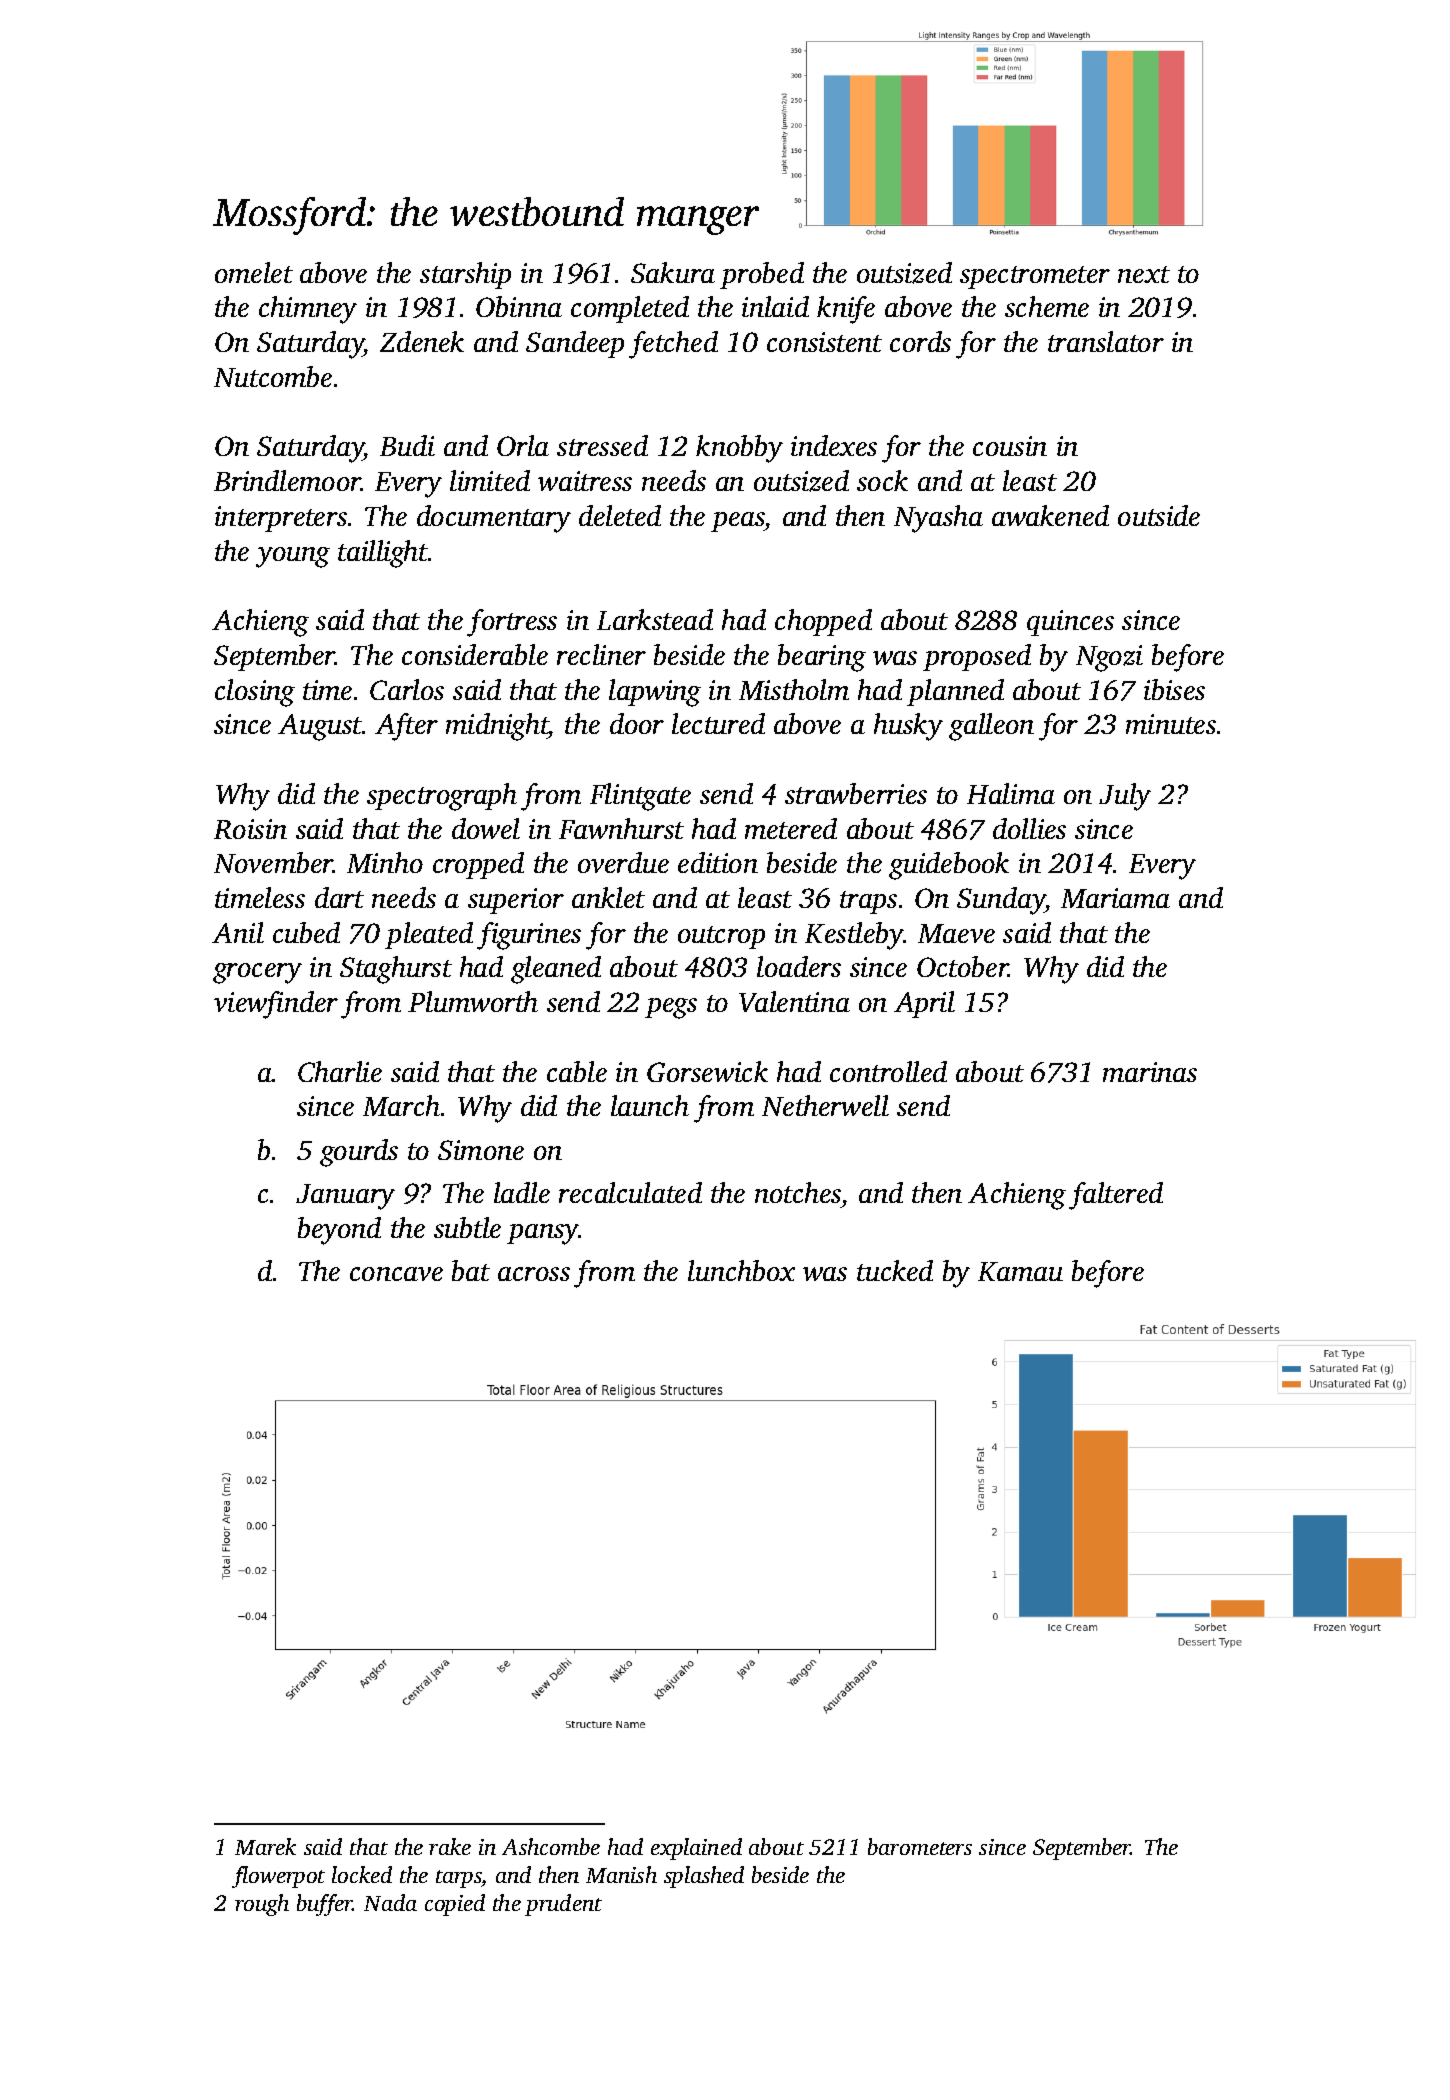  Describe the element at coordinates (340, 1071) in the screenshot. I see `Charlie` at that location.
